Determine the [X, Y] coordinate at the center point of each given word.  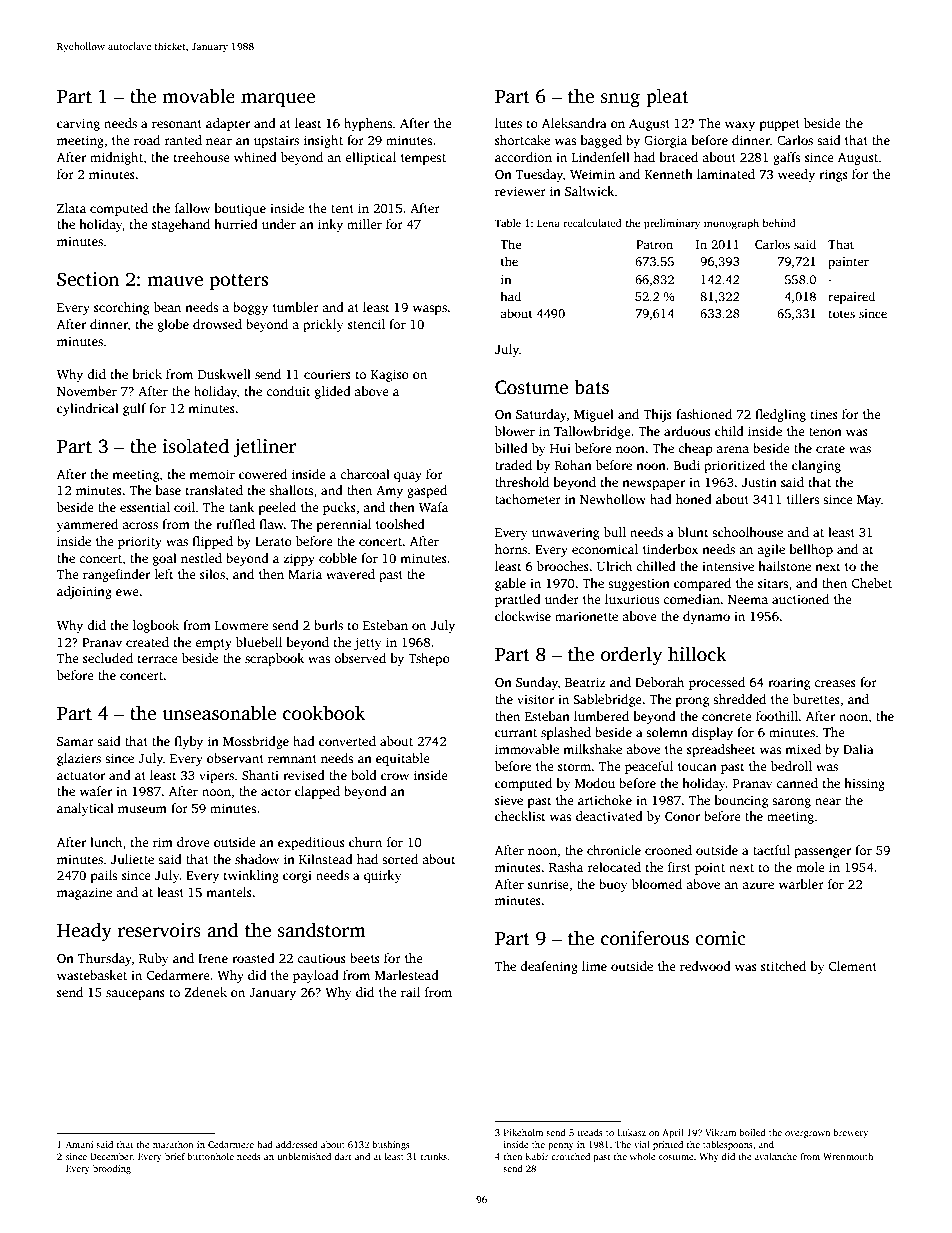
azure [758, 885]
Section [88, 279]
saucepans [135, 995]
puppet [780, 125]
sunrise [548, 884]
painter [848, 263]
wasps [430, 310]
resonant [177, 124]
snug [620, 100]
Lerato [273, 541]
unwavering [565, 533]
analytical [85, 809]
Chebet [872, 583]
